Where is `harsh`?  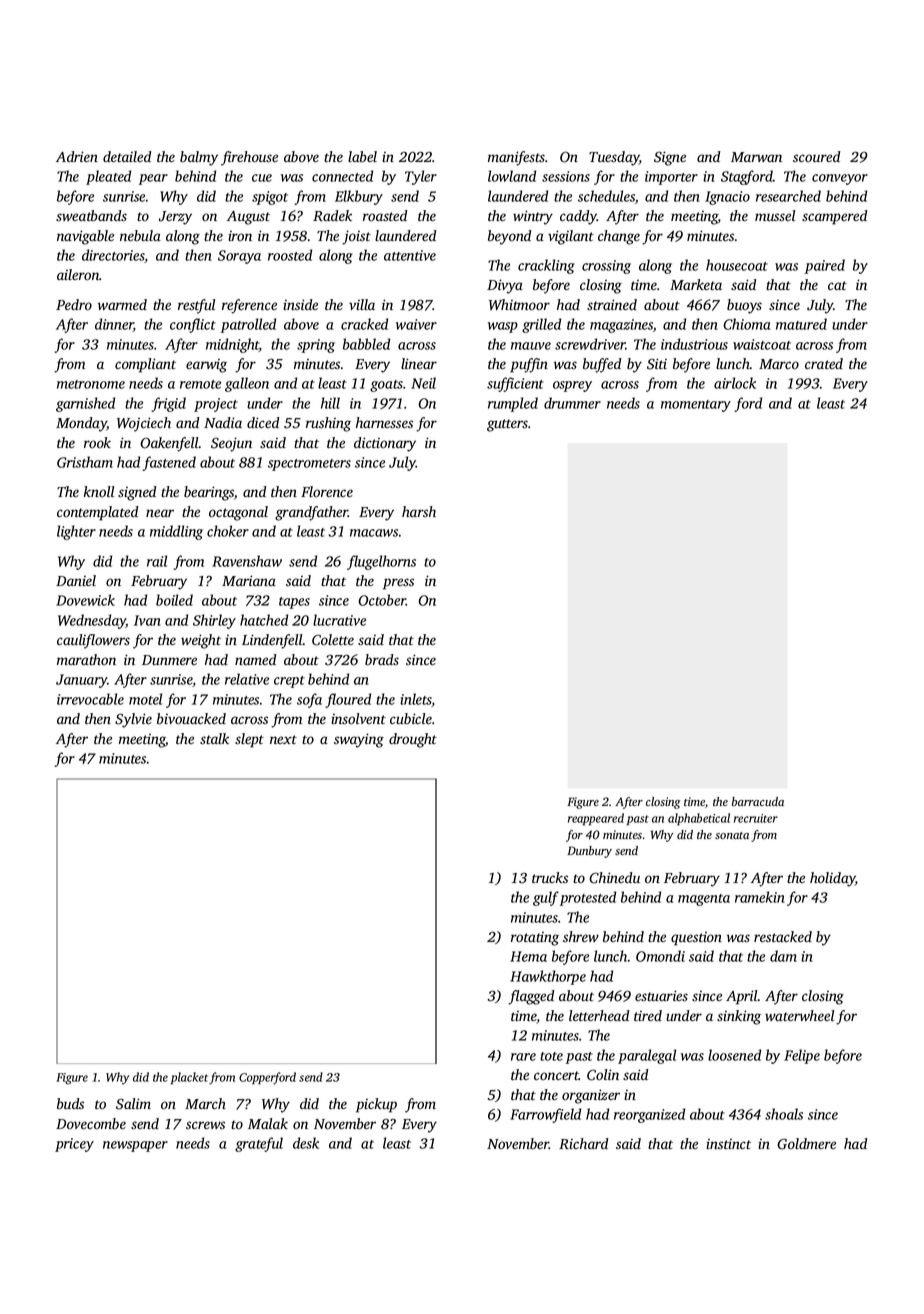 harsh is located at coordinates (419, 511).
